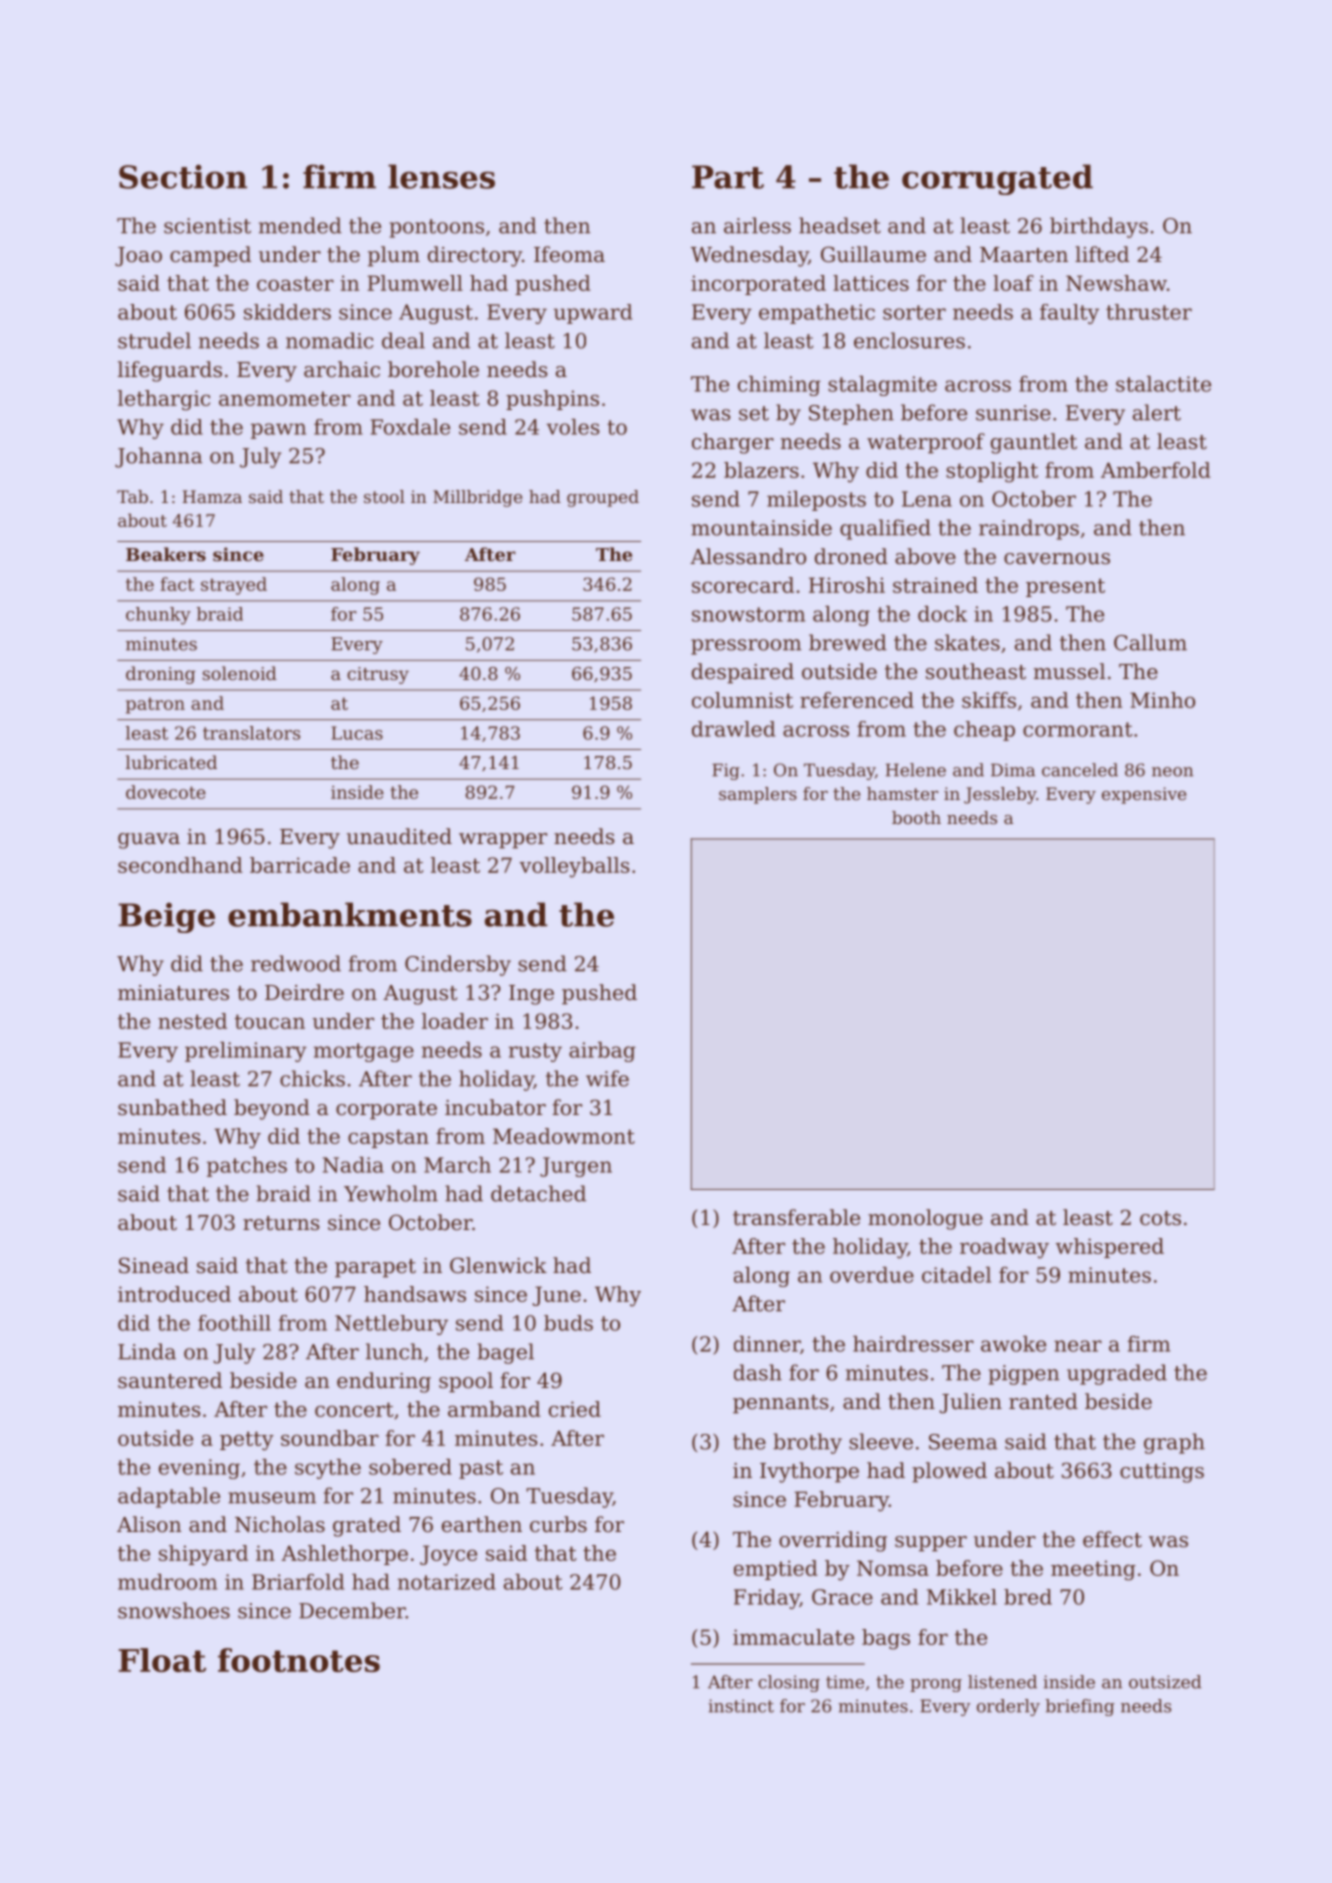 The width and height of the screenshot is (1332, 1883). What do you see at coordinates (1149, 312) in the screenshot?
I see `thruster` at bounding box center [1149, 312].
